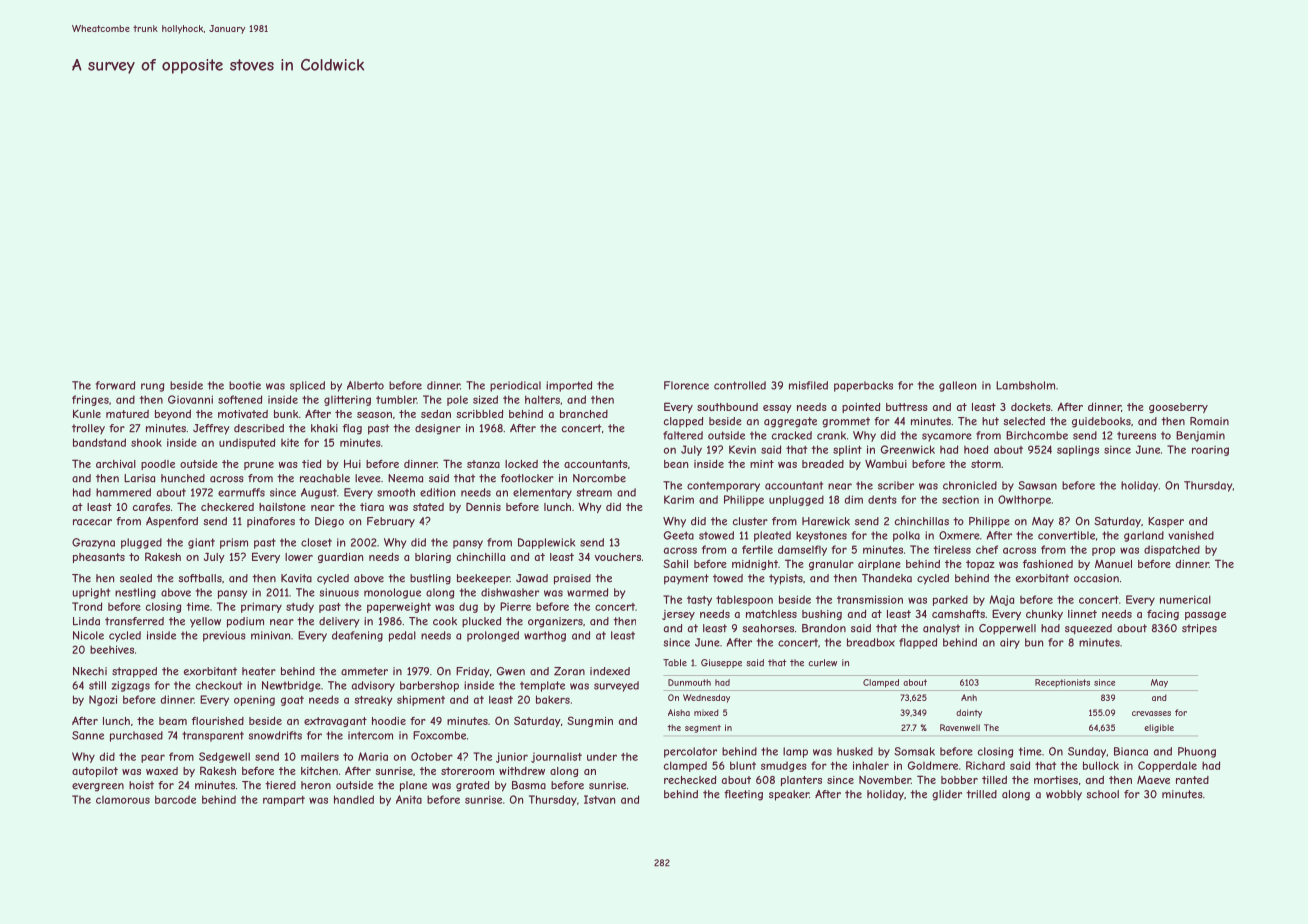 The width and height of the document is (1308, 924). What do you see at coordinates (284, 801) in the document?
I see `rampart` at bounding box center [284, 801].
